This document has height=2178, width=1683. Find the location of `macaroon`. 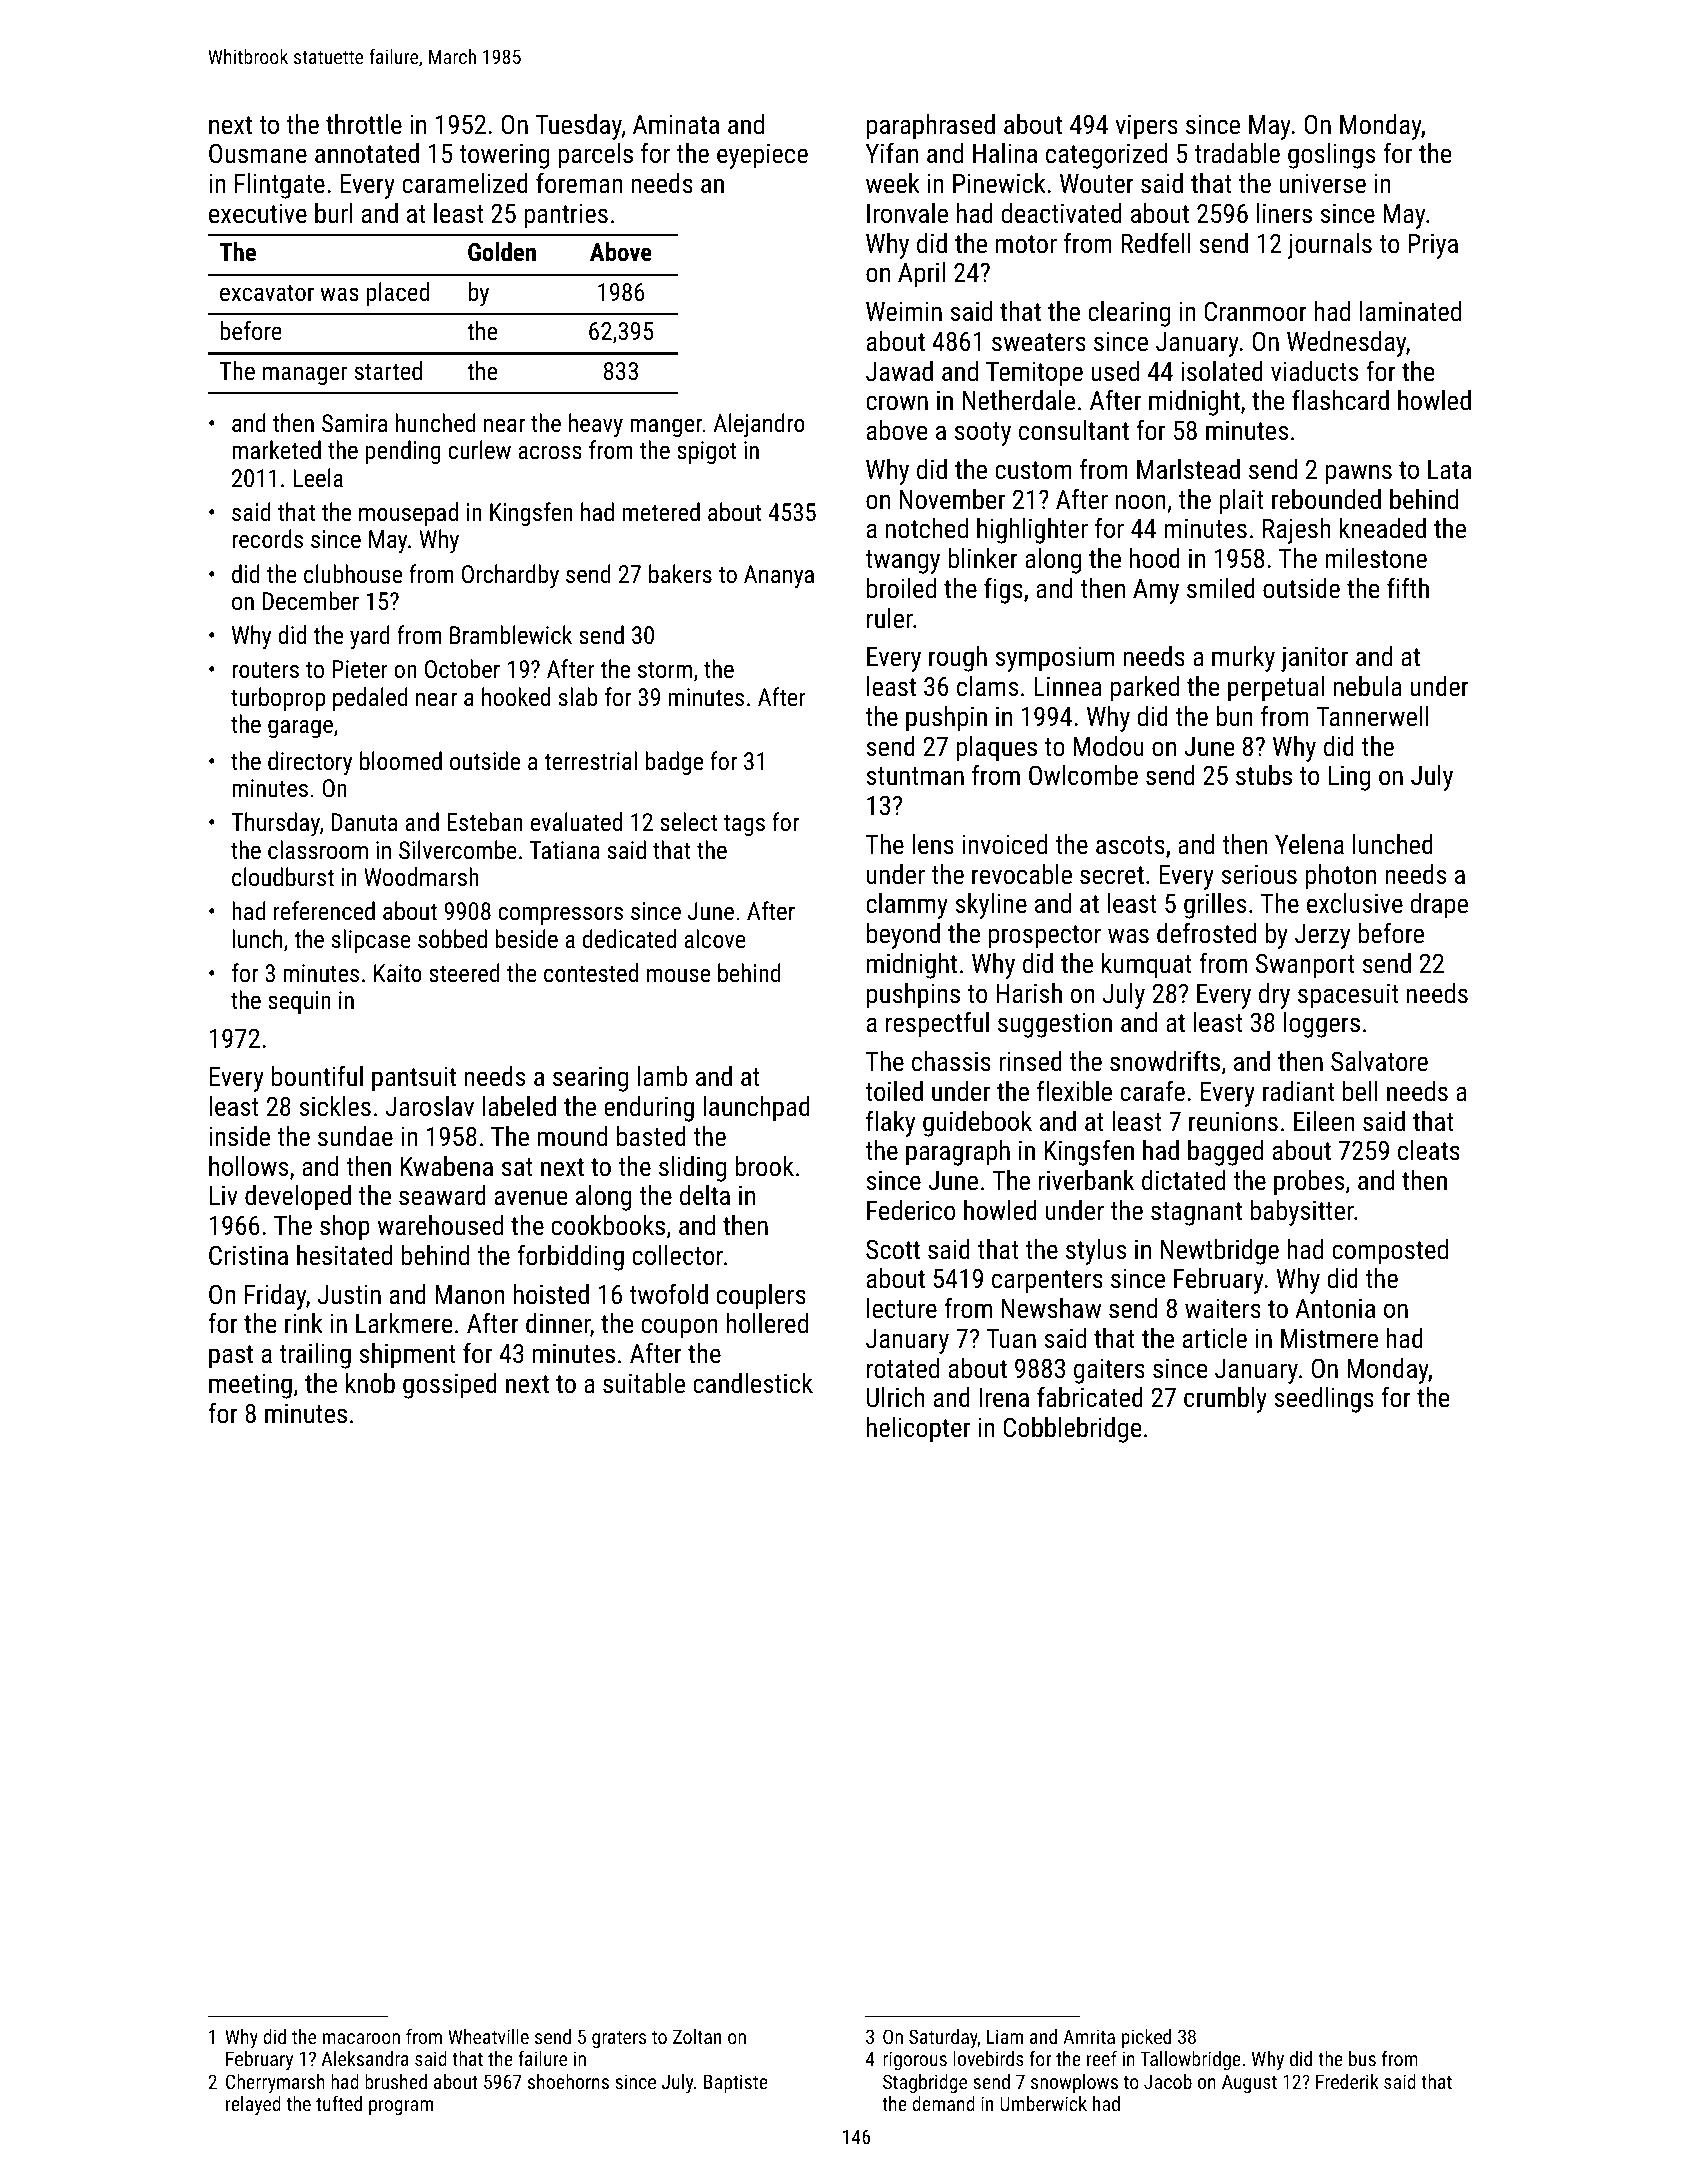

macaroon is located at coordinates (361, 2038).
